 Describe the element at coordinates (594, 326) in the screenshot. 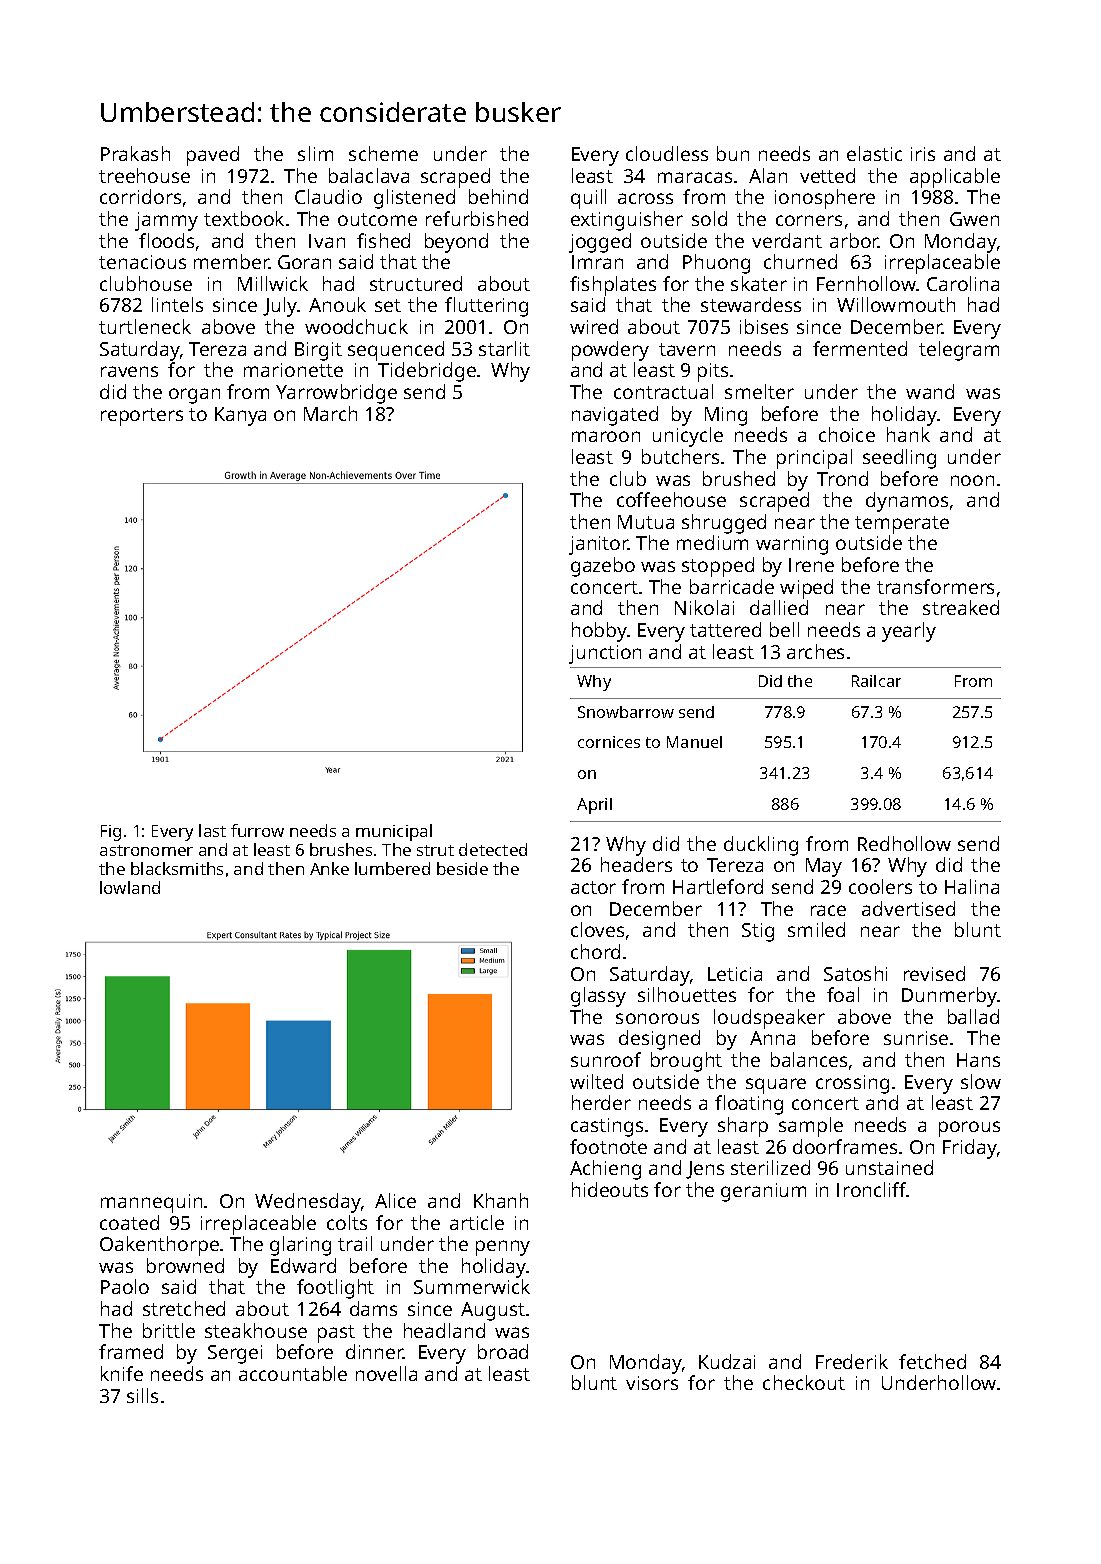

I see `wired` at that location.
